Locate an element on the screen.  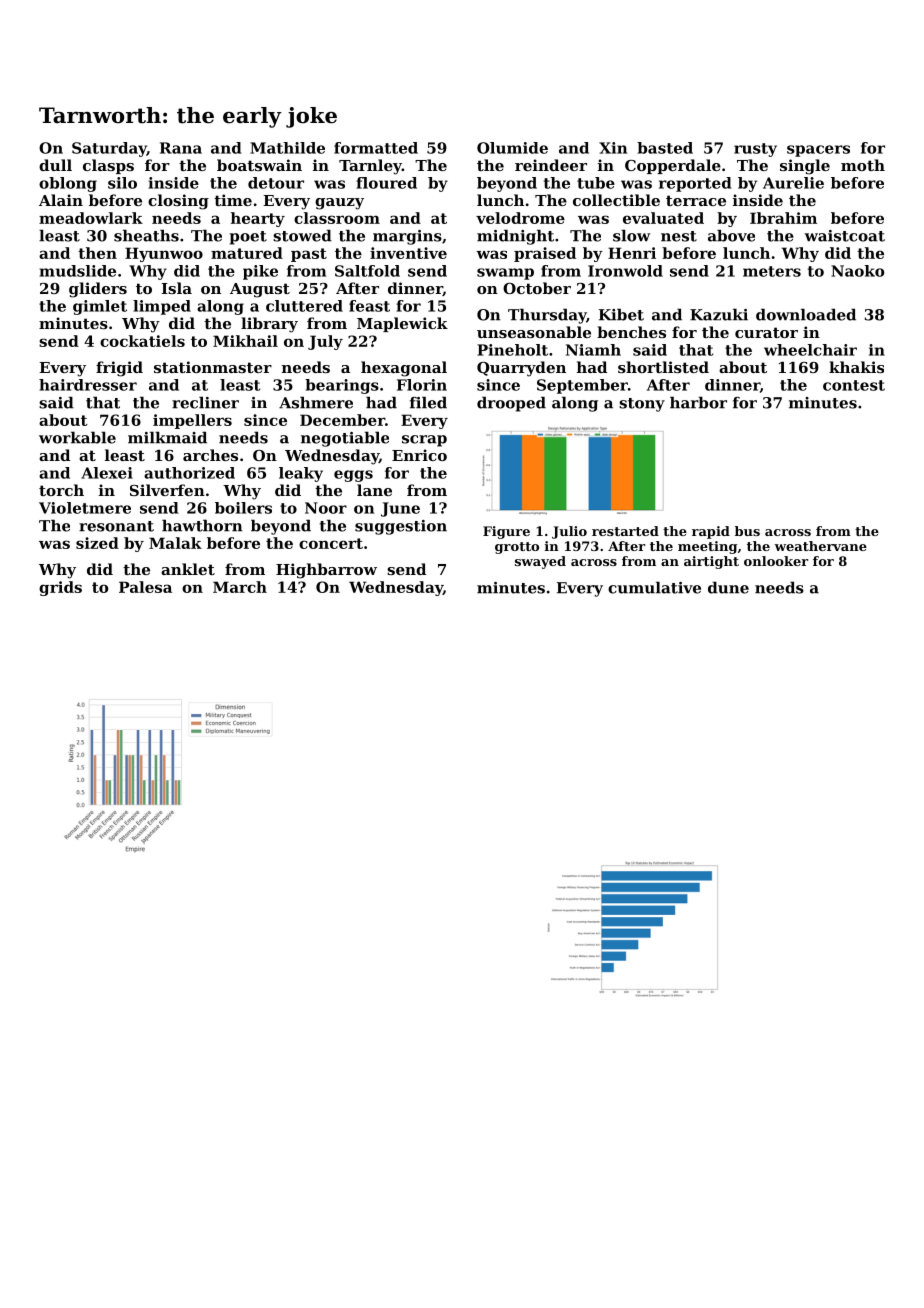
Malak is located at coordinates (175, 543).
